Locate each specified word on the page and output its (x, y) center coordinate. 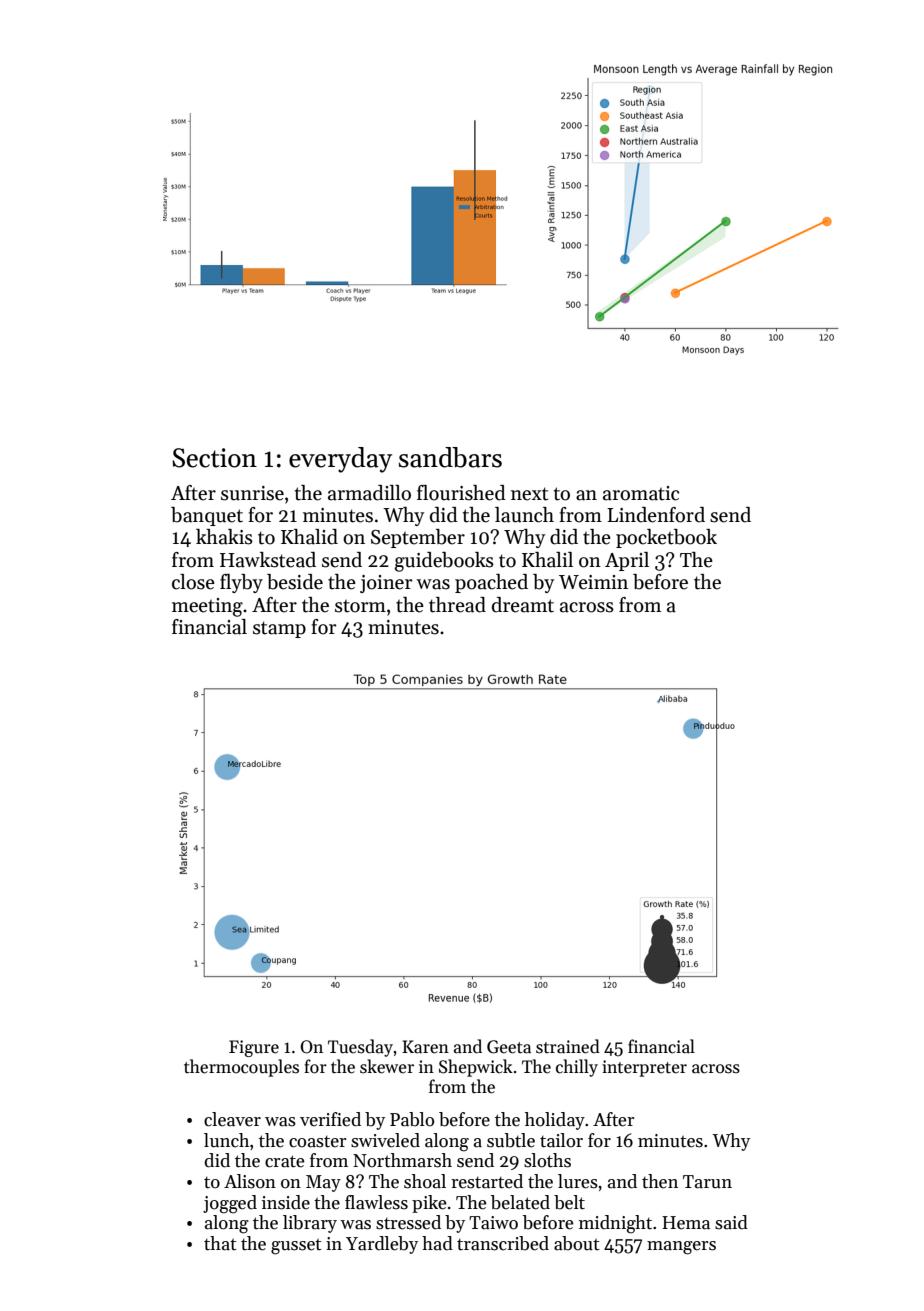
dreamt (523, 605)
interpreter (644, 1068)
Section (214, 458)
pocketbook (666, 538)
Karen (425, 1047)
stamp (279, 629)
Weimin (593, 582)
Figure (254, 1048)
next (529, 494)
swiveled (385, 1140)
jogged (230, 1204)
